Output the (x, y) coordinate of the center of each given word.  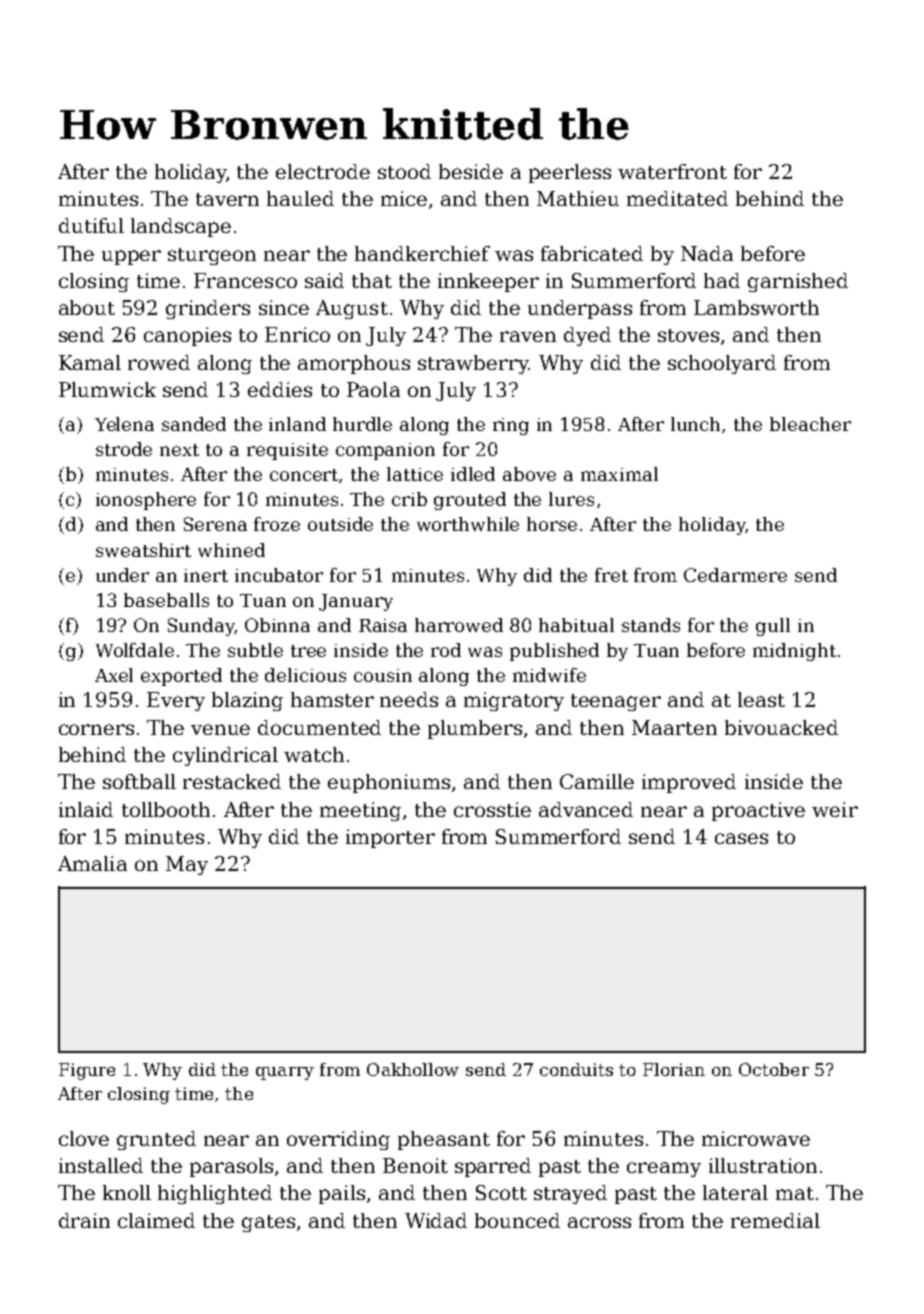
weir (835, 809)
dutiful (91, 225)
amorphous (354, 364)
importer (390, 838)
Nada (707, 253)
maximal (619, 474)
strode (124, 449)
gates (268, 1223)
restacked (232, 781)
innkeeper (488, 282)
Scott (501, 1192)
